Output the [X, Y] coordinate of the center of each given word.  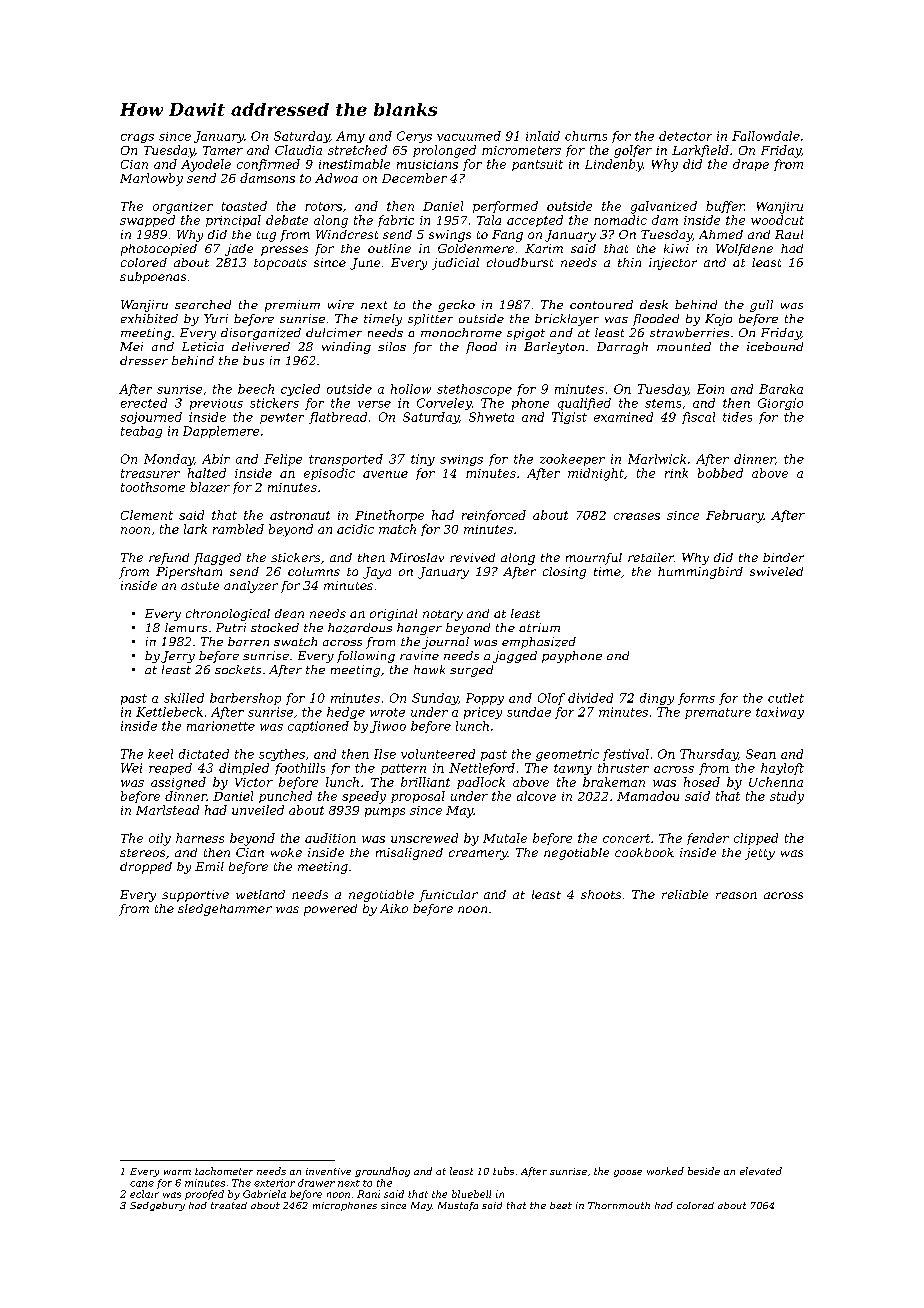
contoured [601, 304]
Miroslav [417, 557]
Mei [131, 346]
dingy [657, 699]
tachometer [224, 1171]
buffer [725, 207]
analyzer [251, 587]
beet [561, 1205]
